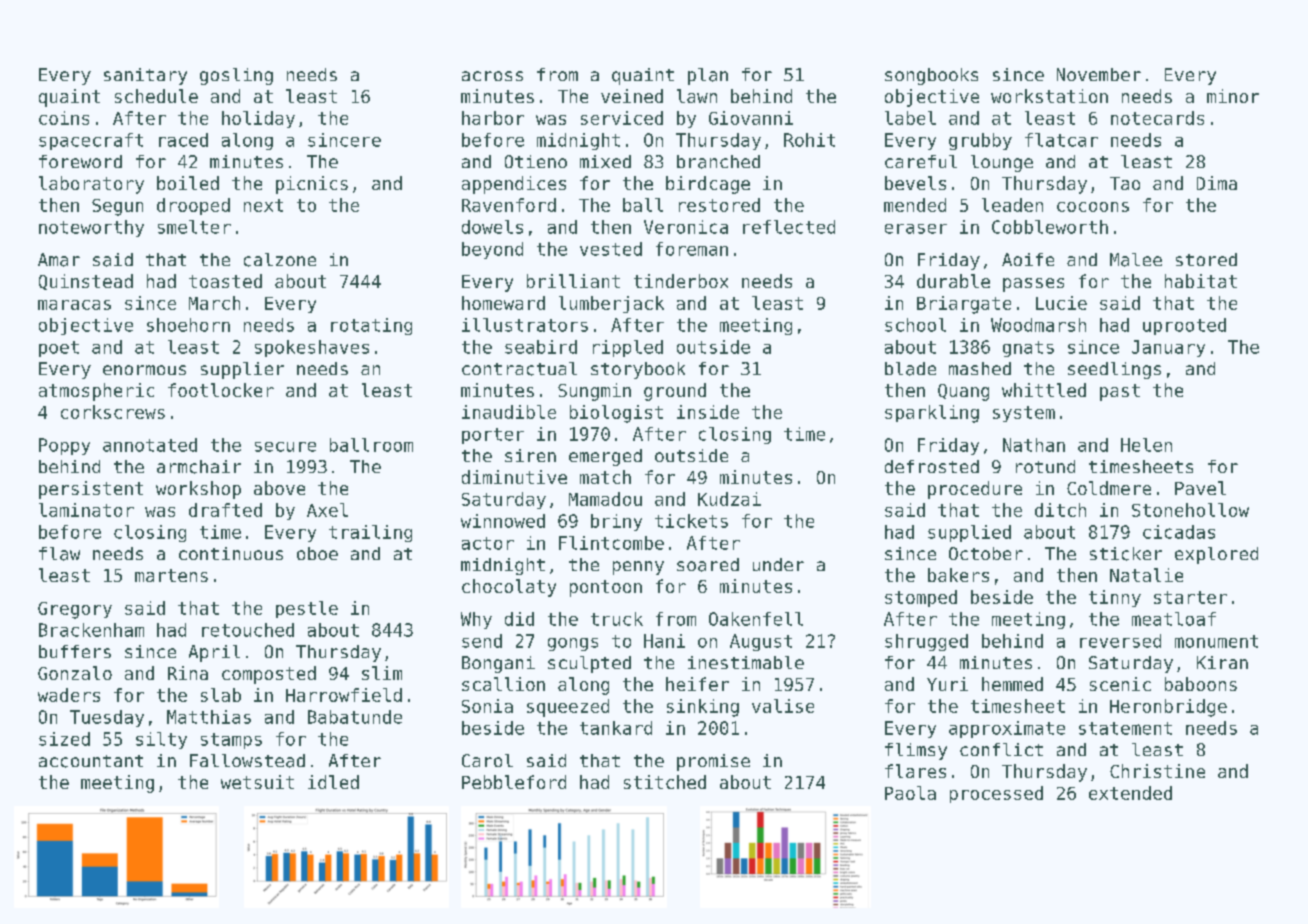  What do you see at coordinates (1233, 96) in the screenshot?
I see `minor` at bounding box center [1233, 96].
